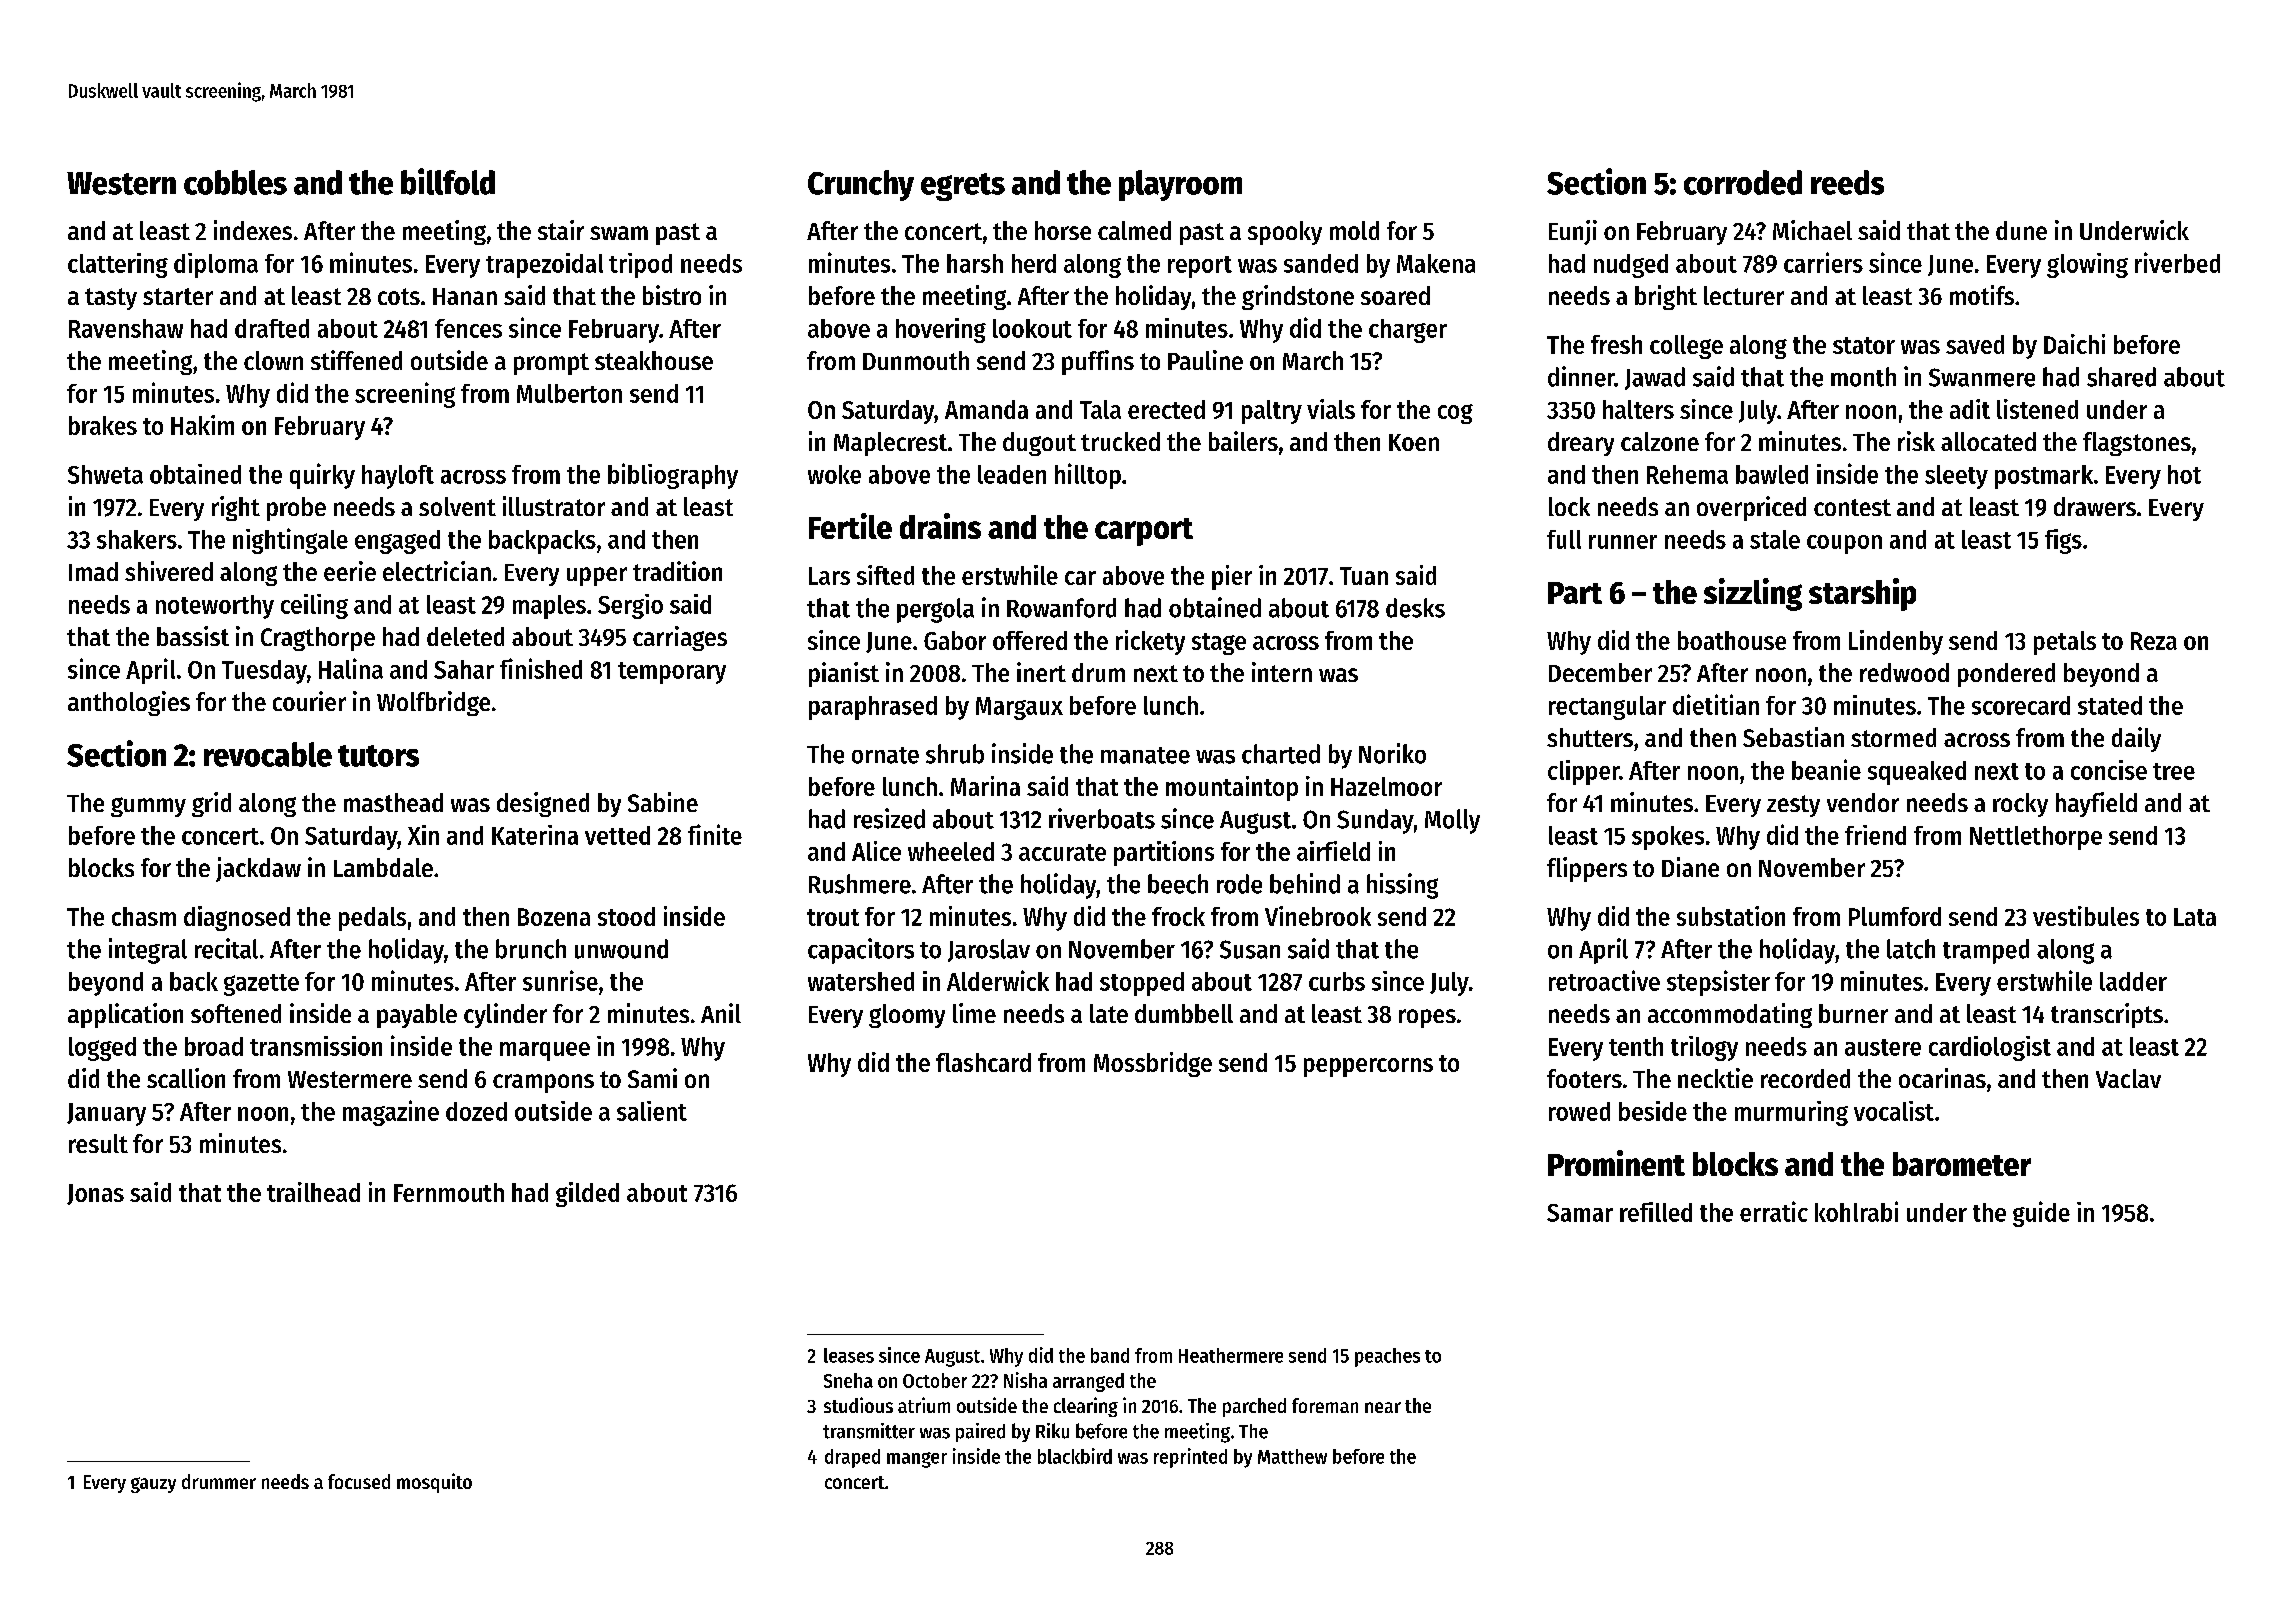  I want to click on egrets, so click(963, 187).
